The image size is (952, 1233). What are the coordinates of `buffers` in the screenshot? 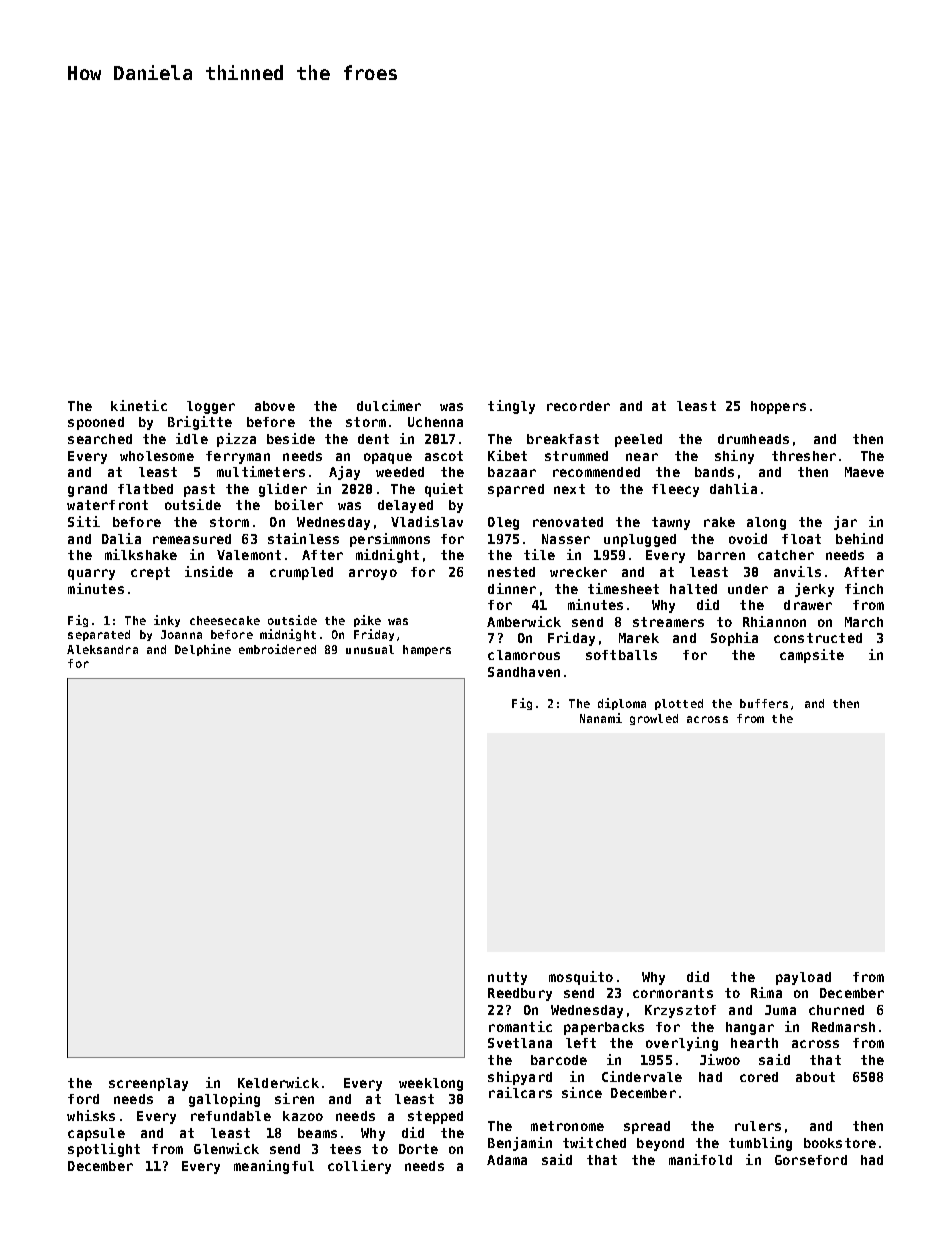 It's located at (764, 703).
